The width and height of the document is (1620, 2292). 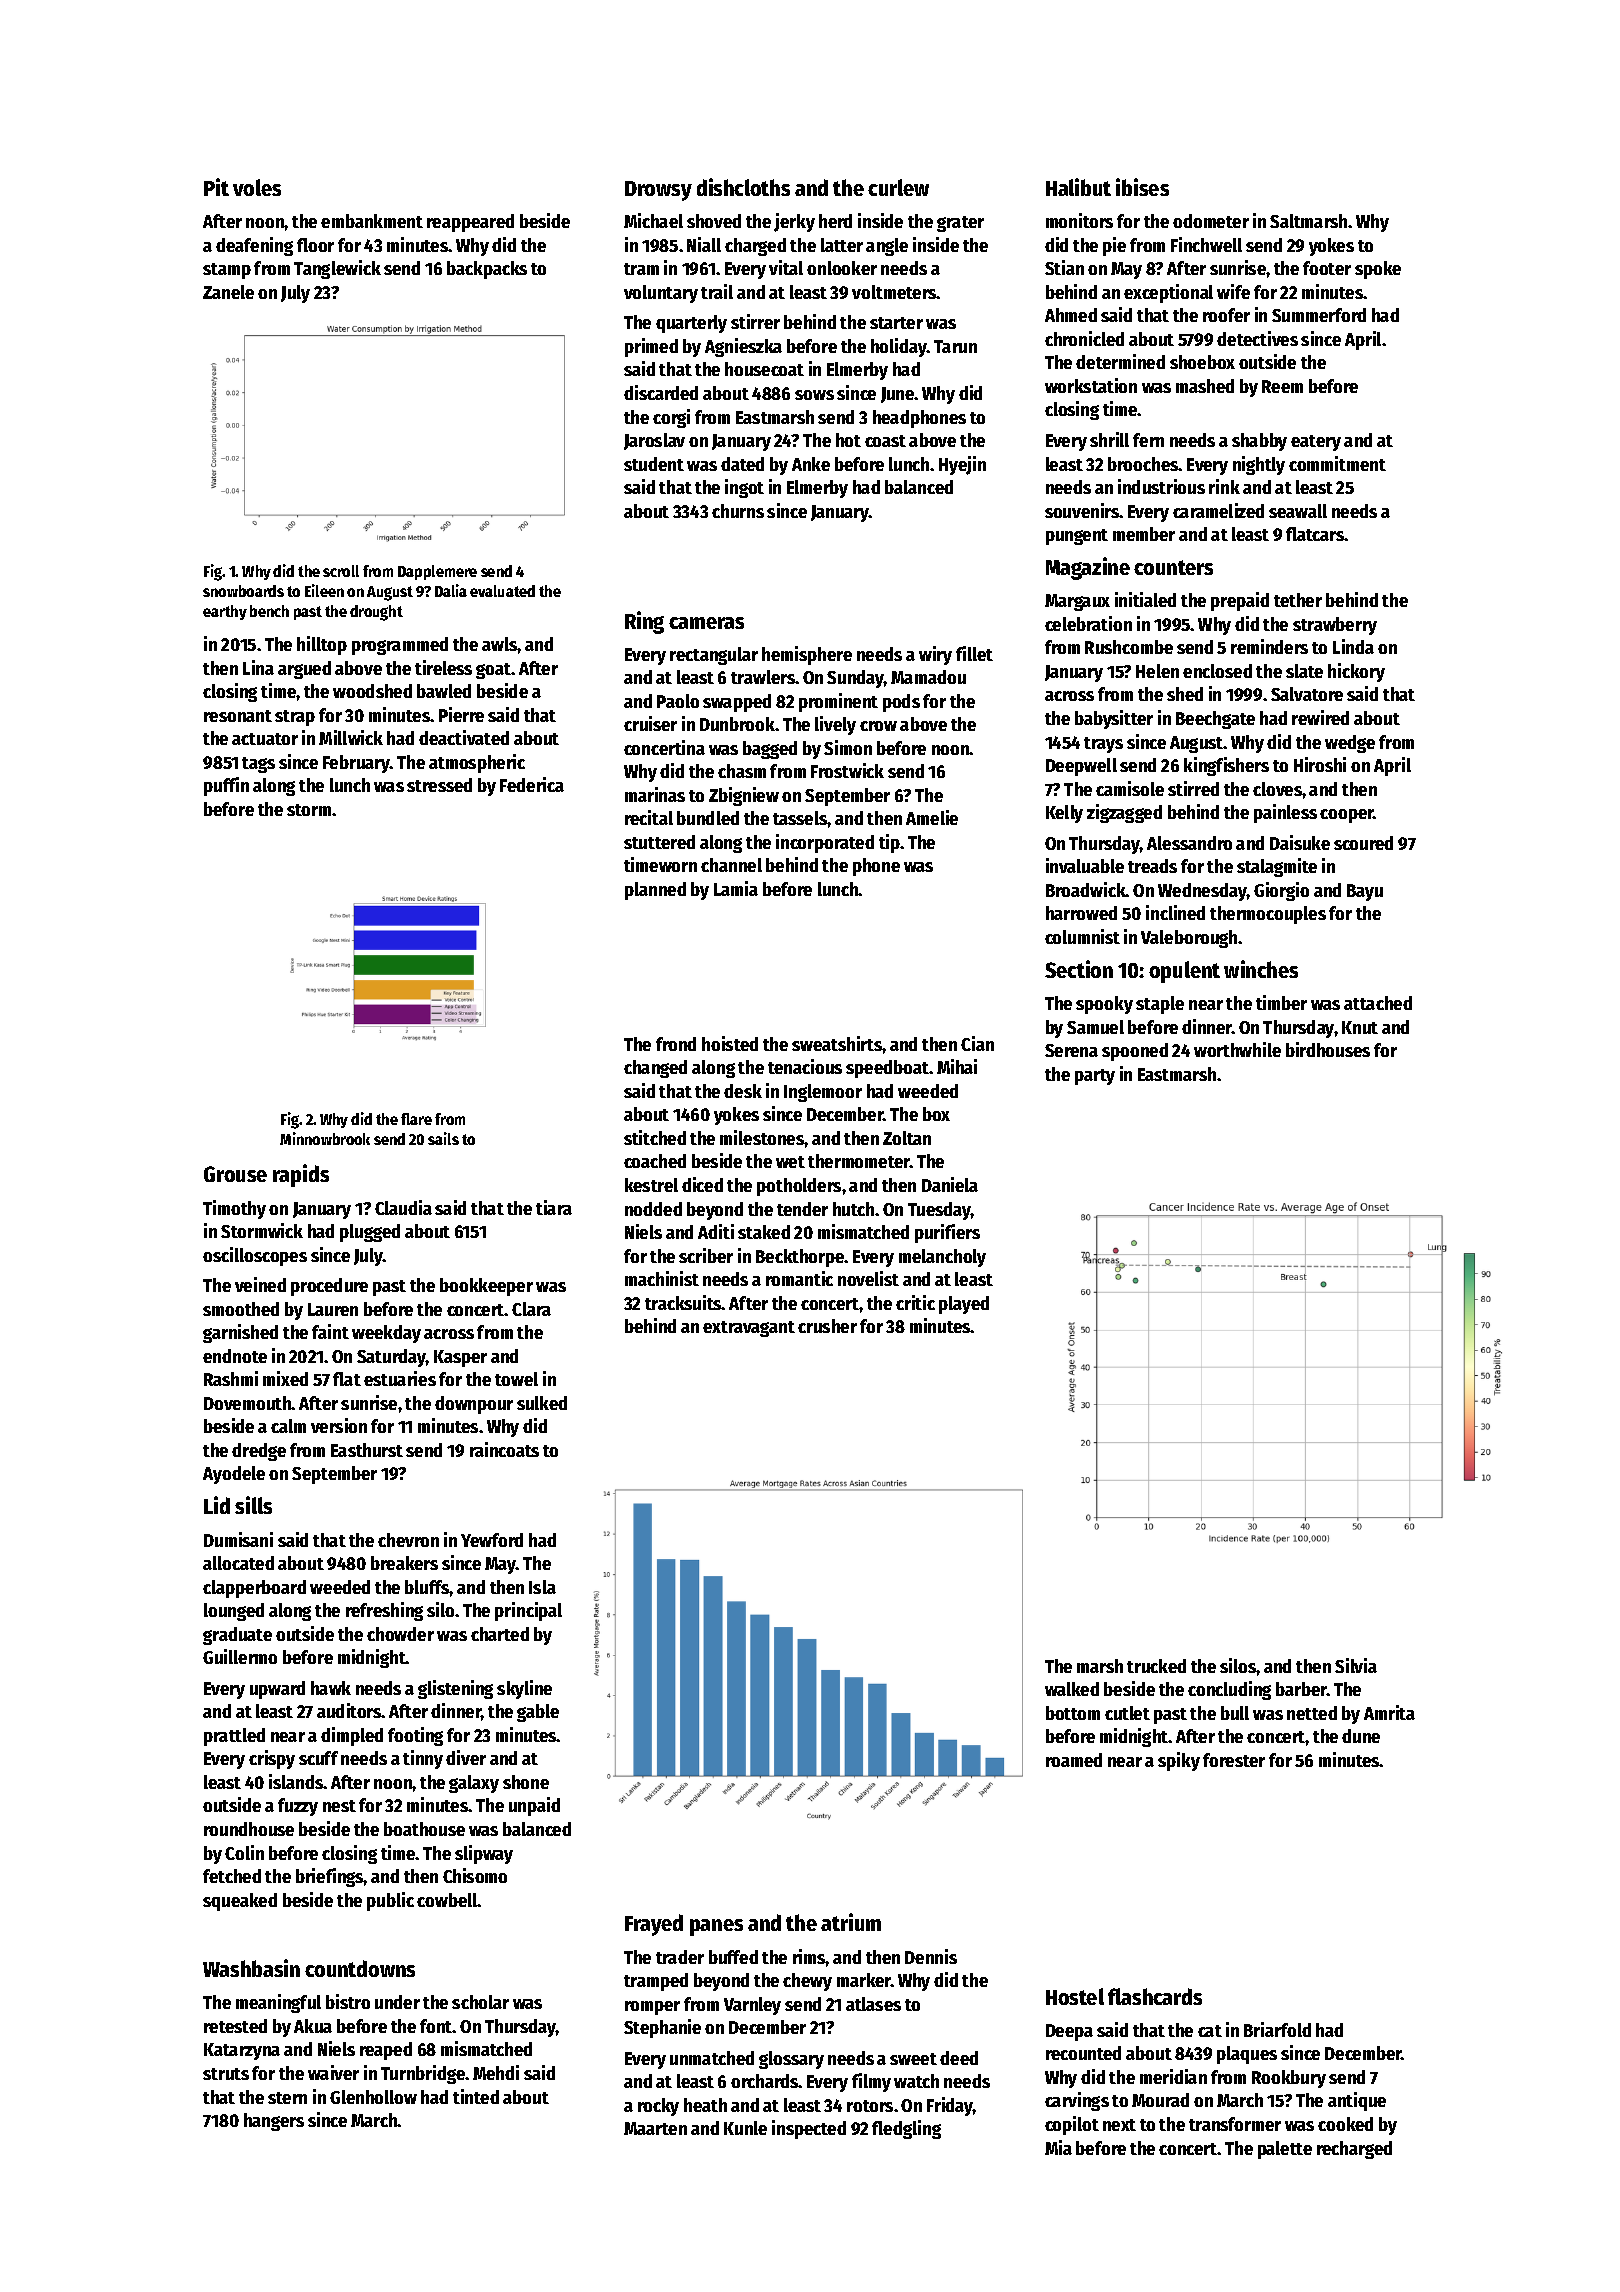 What do you see at coordinates (742, 464) in the document?
I see `dated` at bounding box center [742, 464].
